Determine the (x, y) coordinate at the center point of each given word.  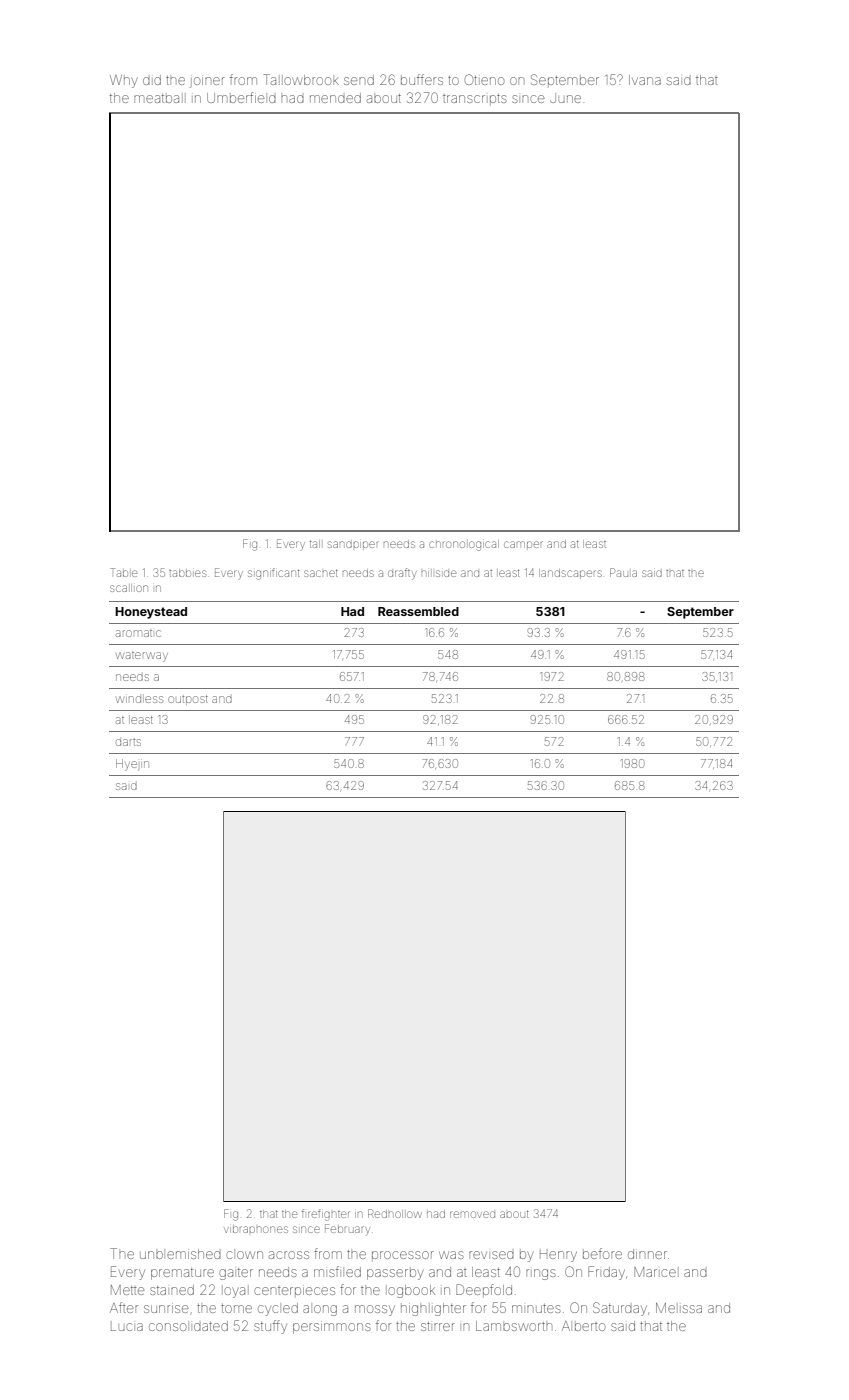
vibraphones (256, 1229)
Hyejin (132, 765)
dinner (647, 1254)
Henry (558, 1256)
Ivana (645, 80)
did (152, 80)
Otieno (484, 79)
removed (472, 1214)
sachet (321, 573)
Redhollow (395, 1213)
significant (274, 574)
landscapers (570, 573)
